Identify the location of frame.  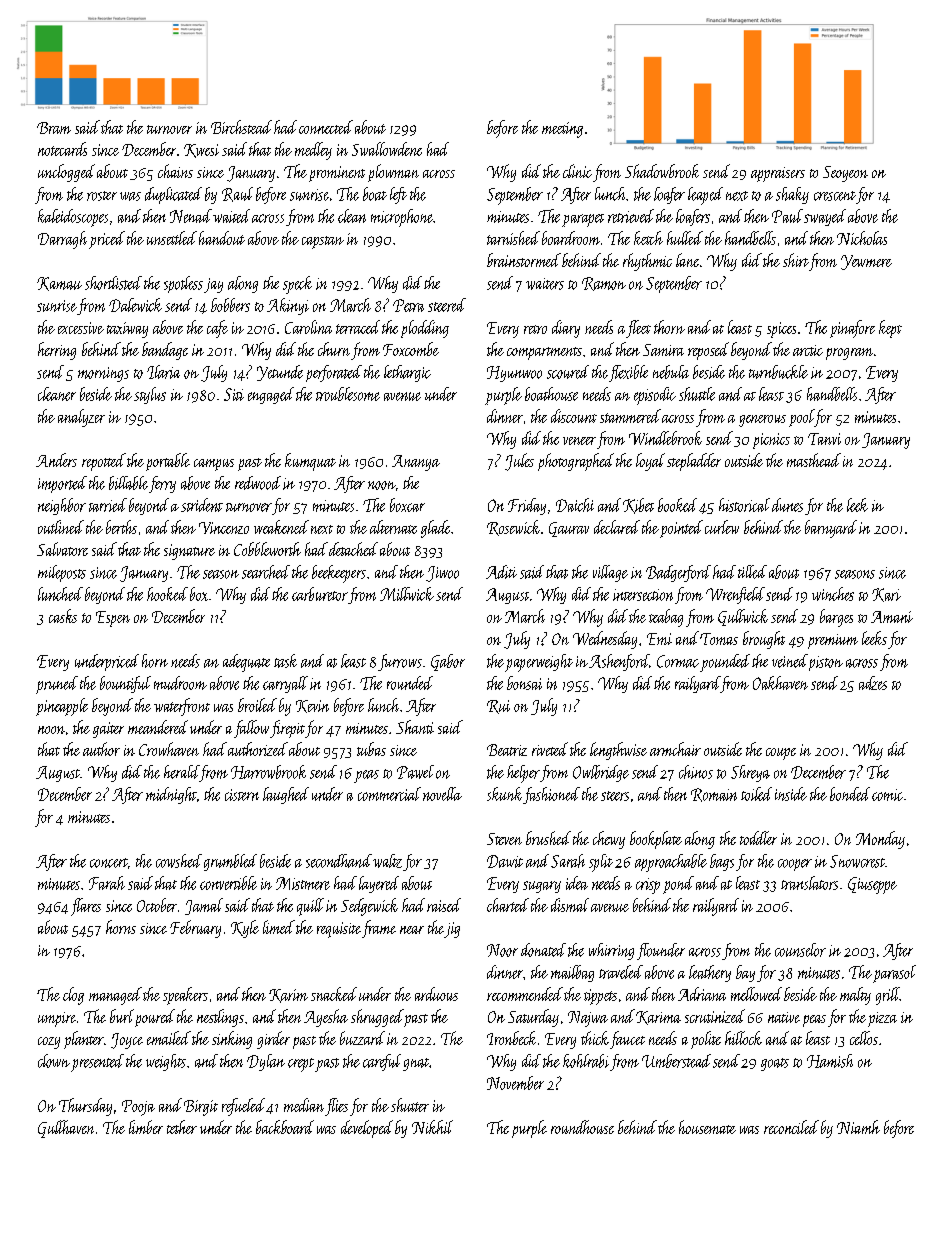
(379, 929).
